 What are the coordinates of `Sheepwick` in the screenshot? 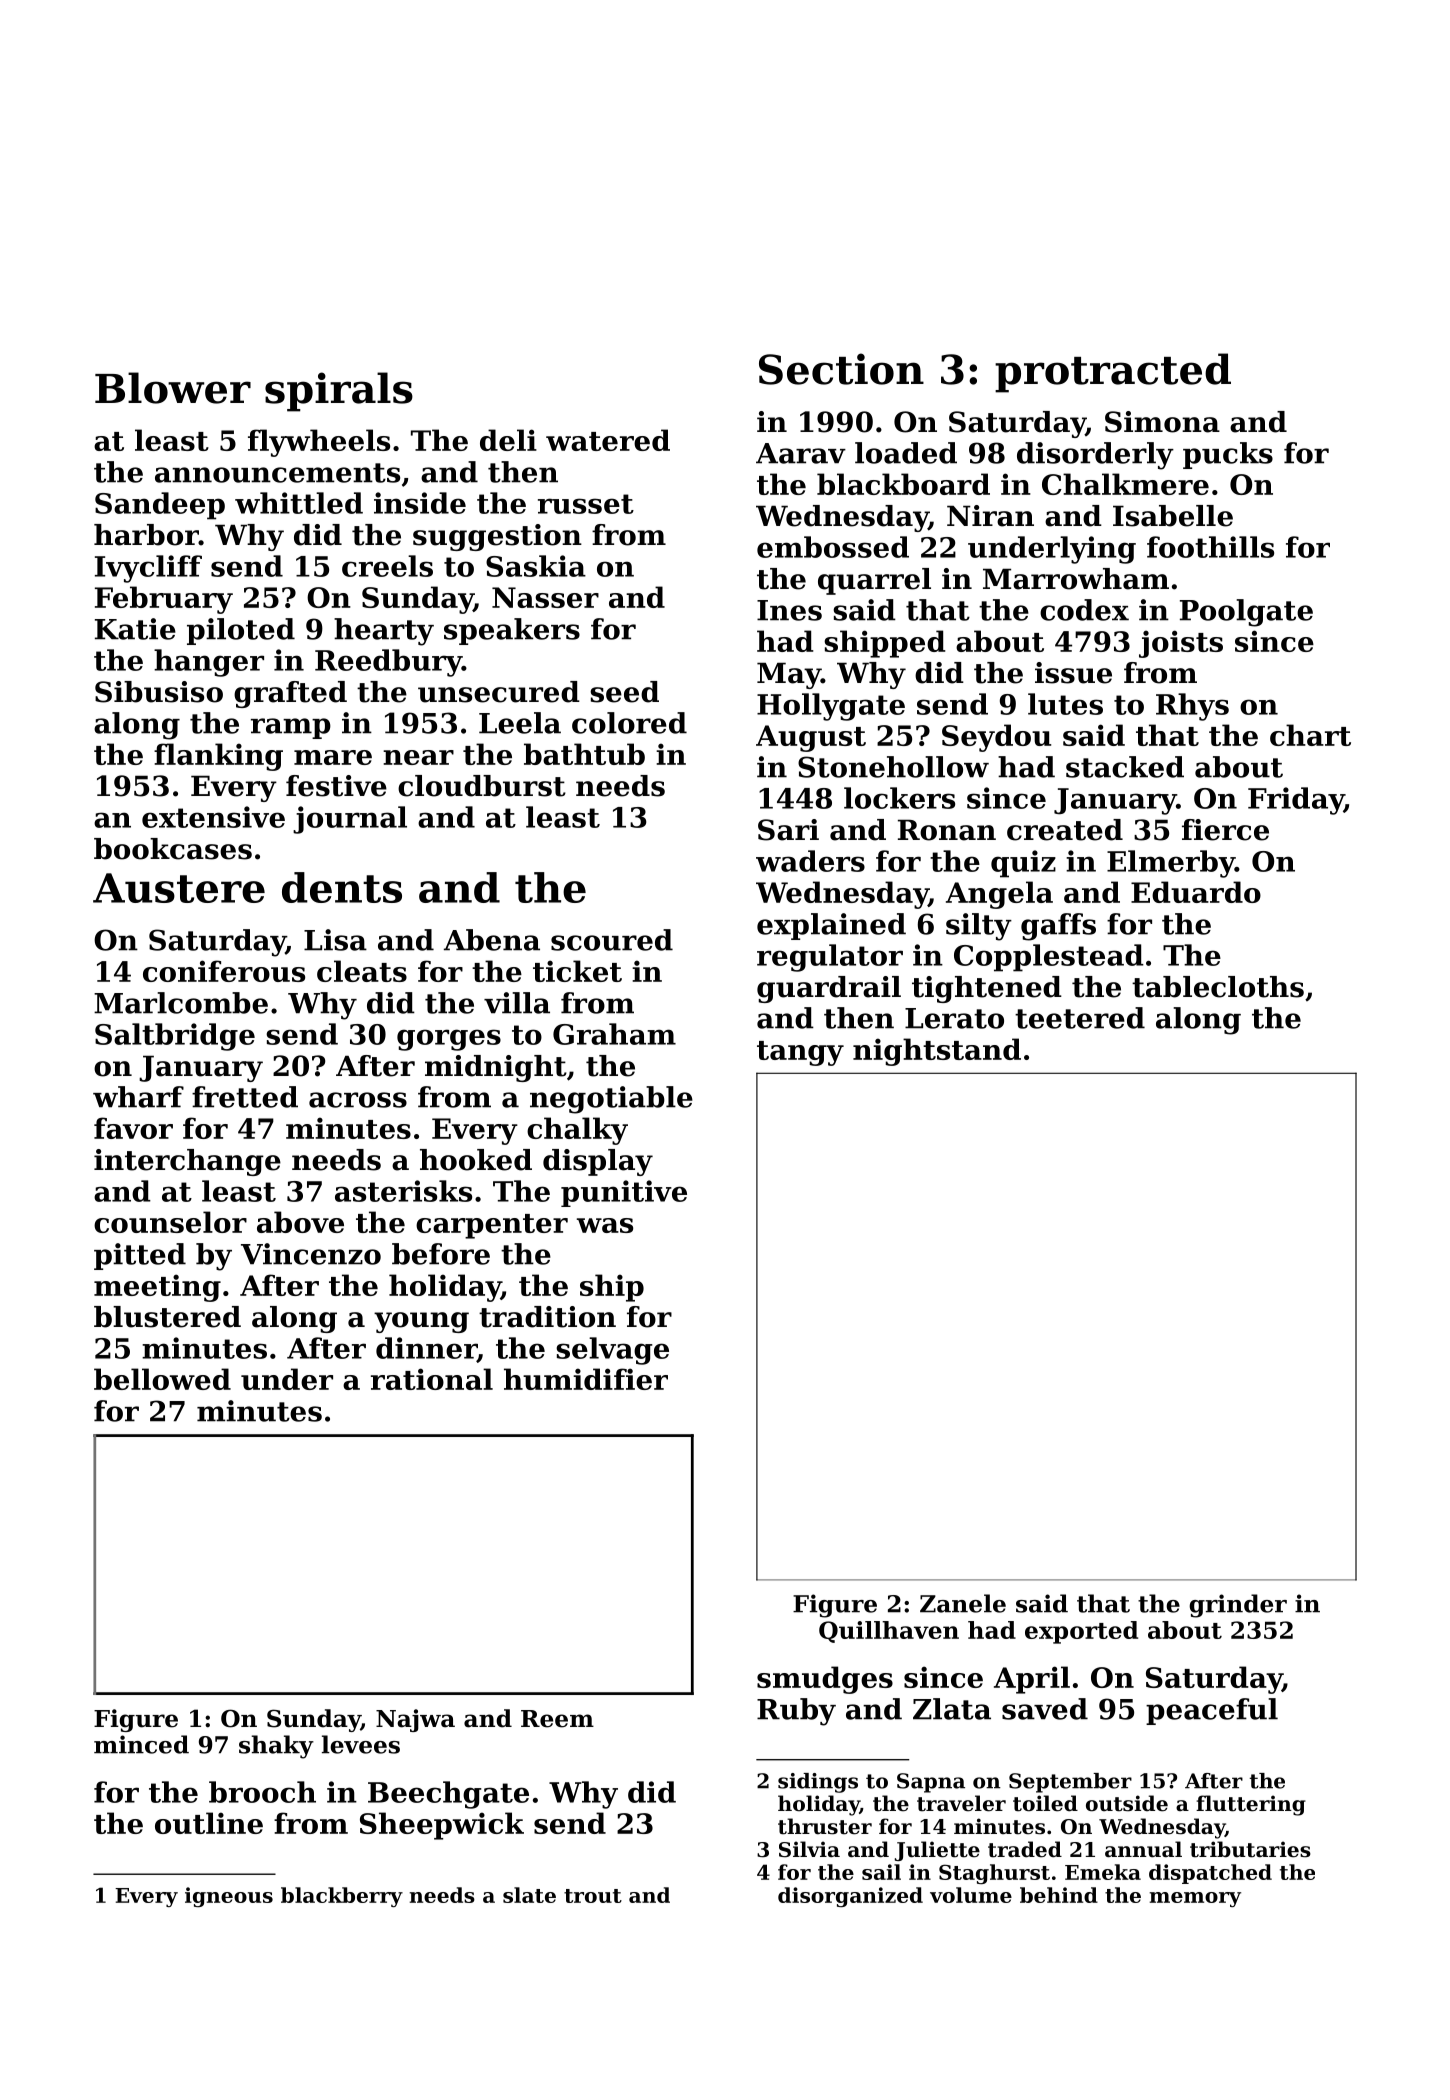 It's located at (442, 1826).
